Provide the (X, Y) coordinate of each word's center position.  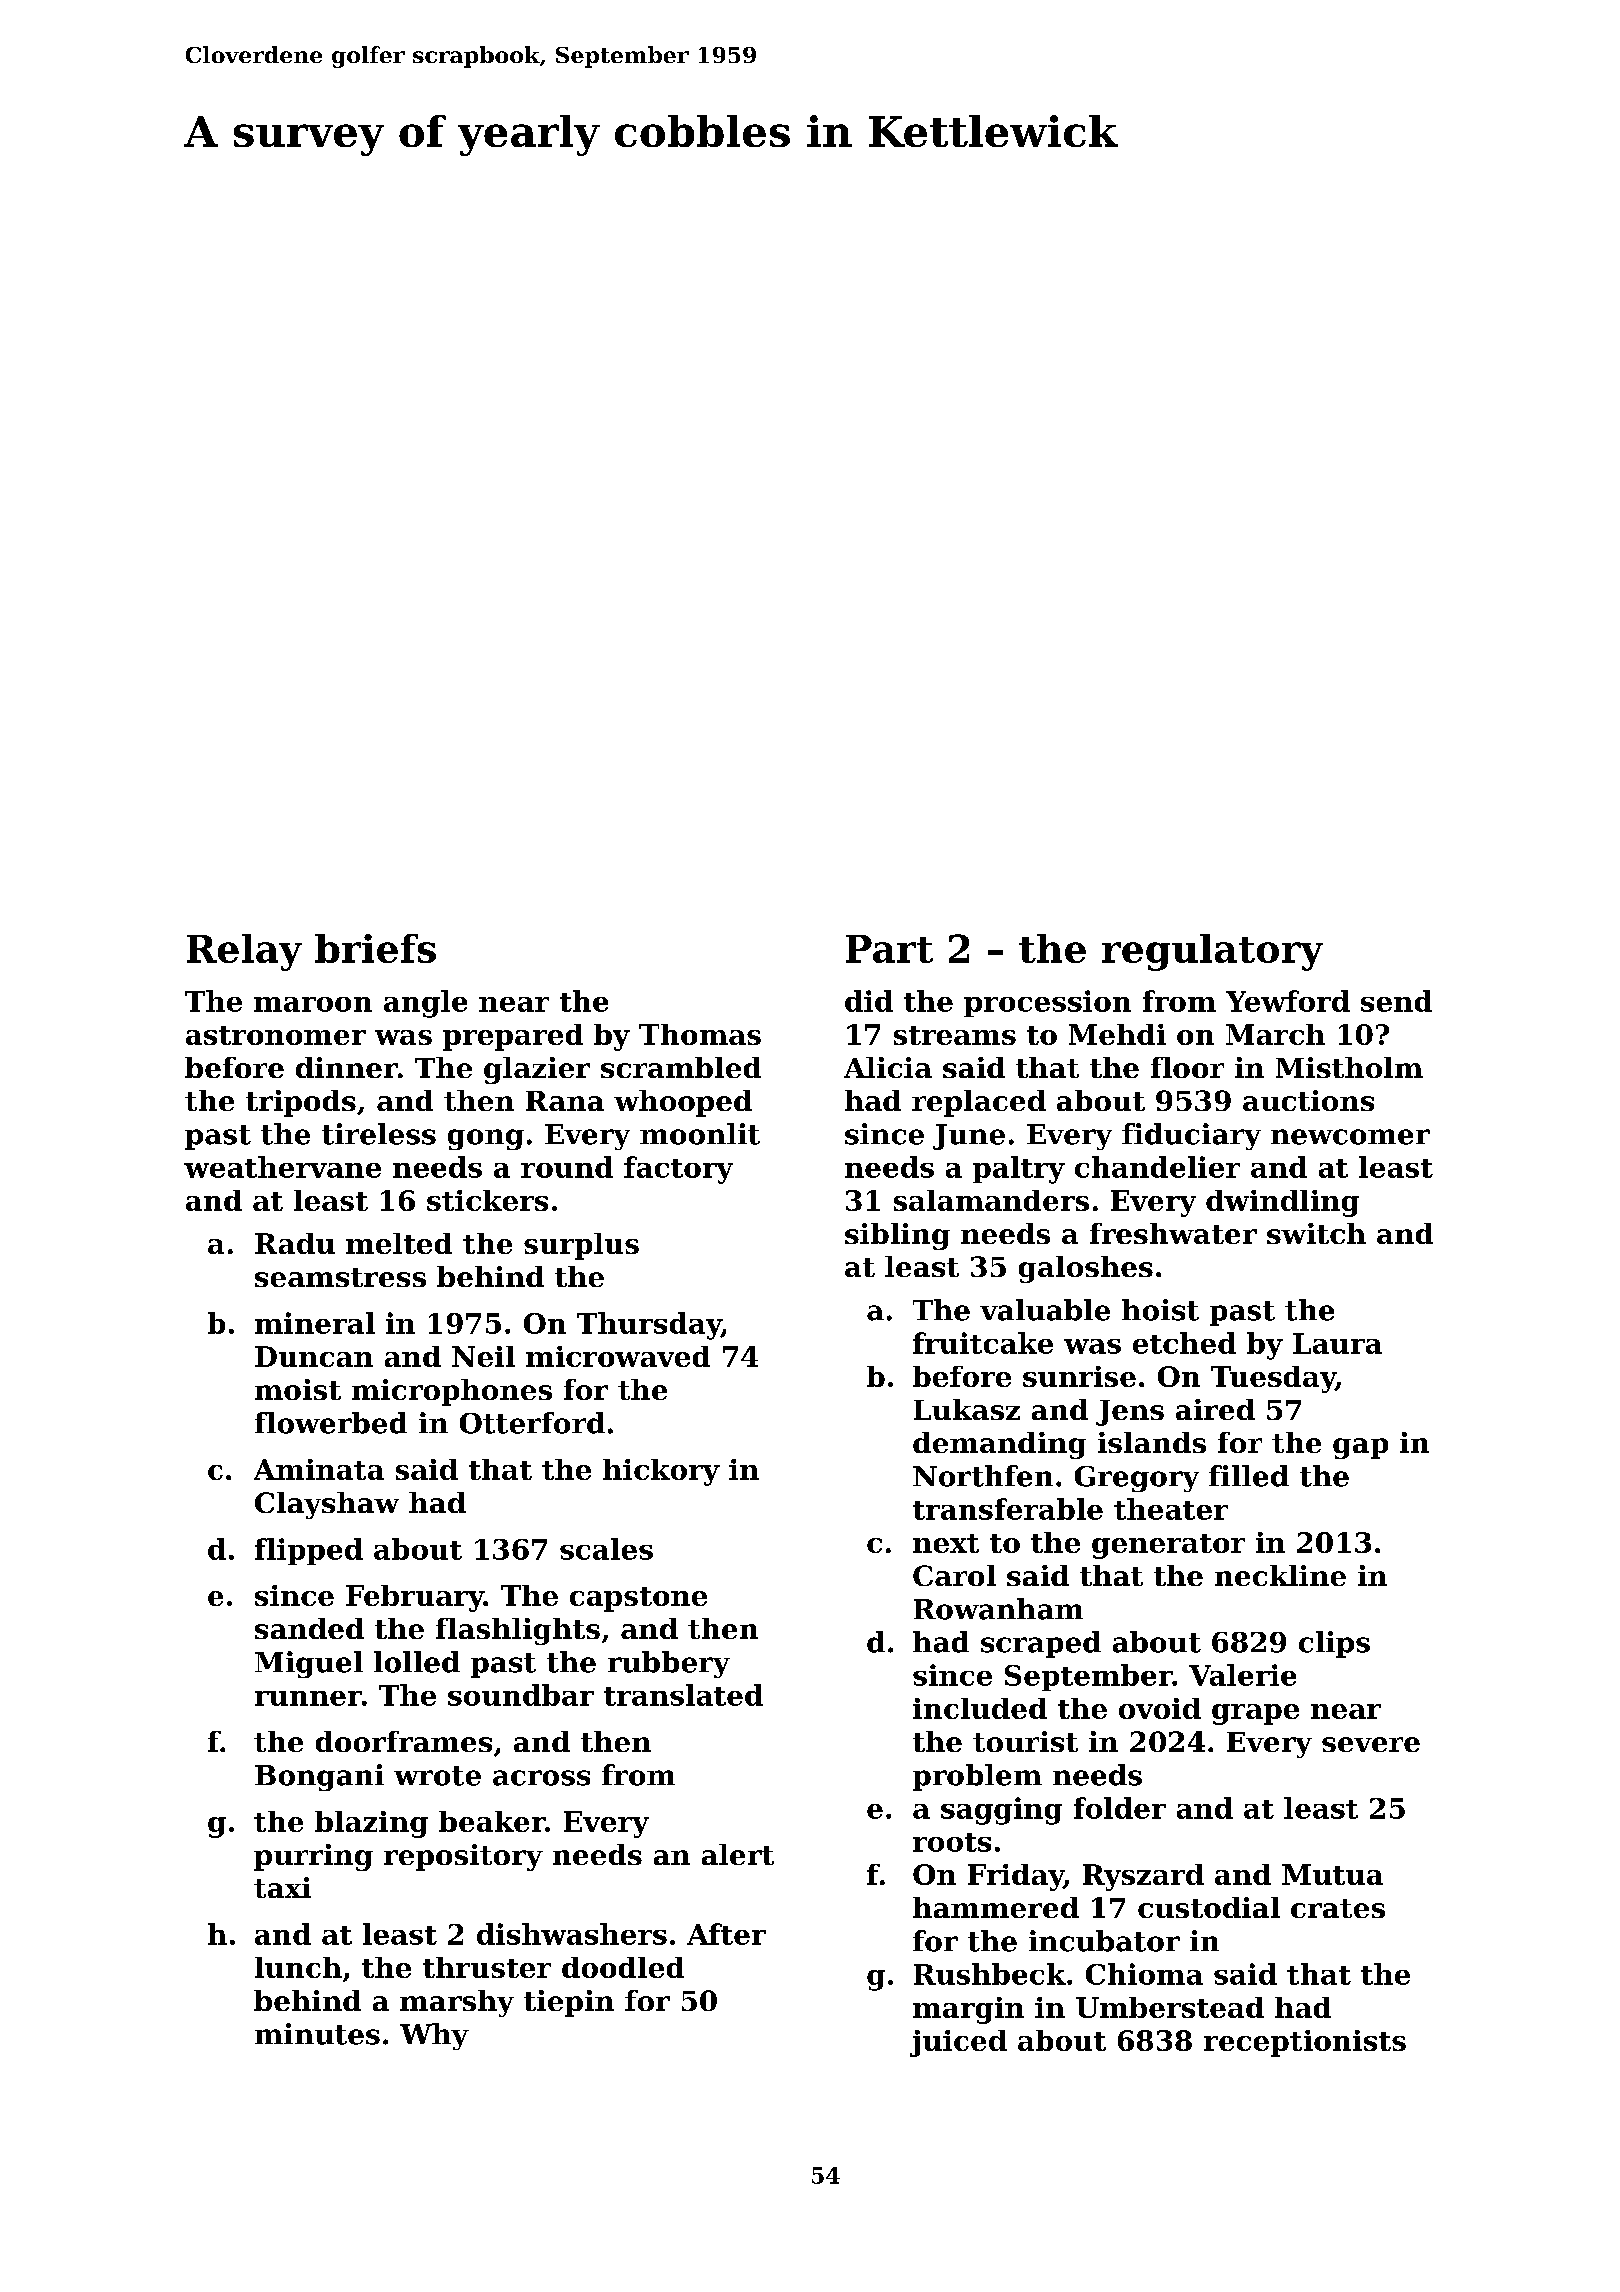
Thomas (700, 1034)
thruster (487, 1967)
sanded (309, 1628)
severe (1371, 1744)
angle (425, 1004)
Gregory (1137, 1479)
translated (683, 1695)
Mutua (1332, 1874)
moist (298, 1389)
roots (952, 1842)
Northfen (983, 1476)
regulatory (1212, 952)
